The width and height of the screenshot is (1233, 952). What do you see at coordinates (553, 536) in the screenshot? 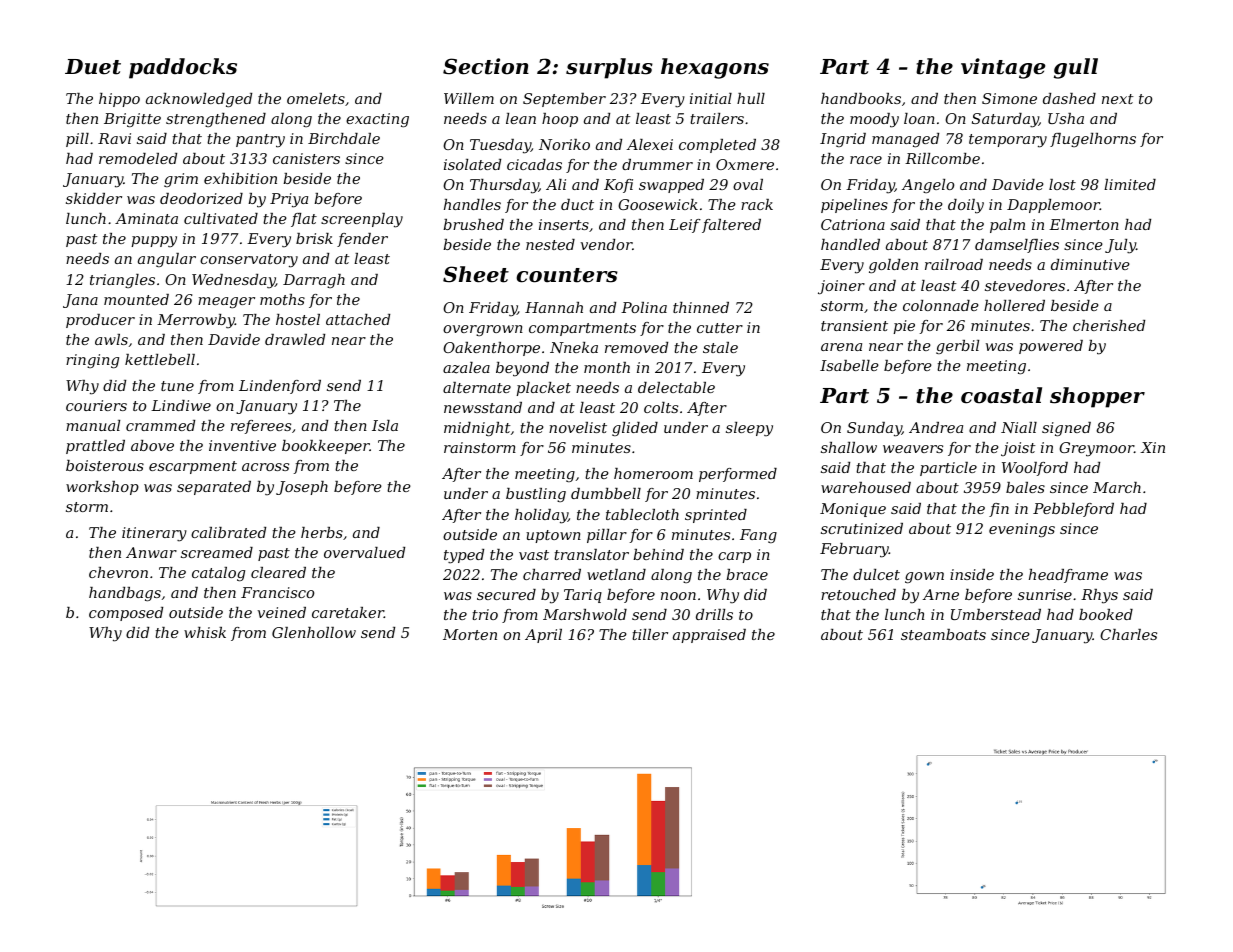
I see `uptown` at bounding box center [553, 536].
